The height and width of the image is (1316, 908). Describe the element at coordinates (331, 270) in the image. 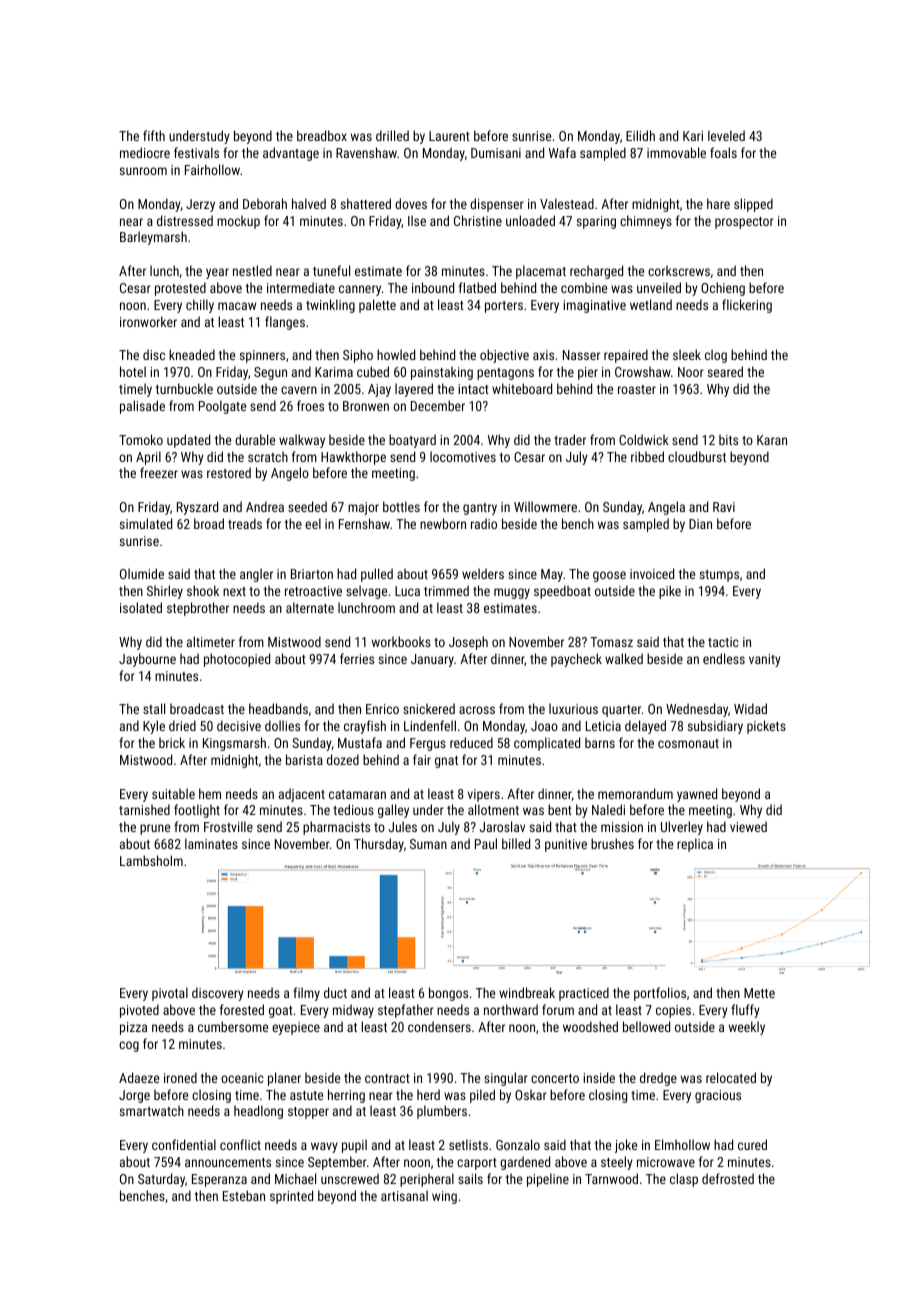

I see `tuneful` at that location.
